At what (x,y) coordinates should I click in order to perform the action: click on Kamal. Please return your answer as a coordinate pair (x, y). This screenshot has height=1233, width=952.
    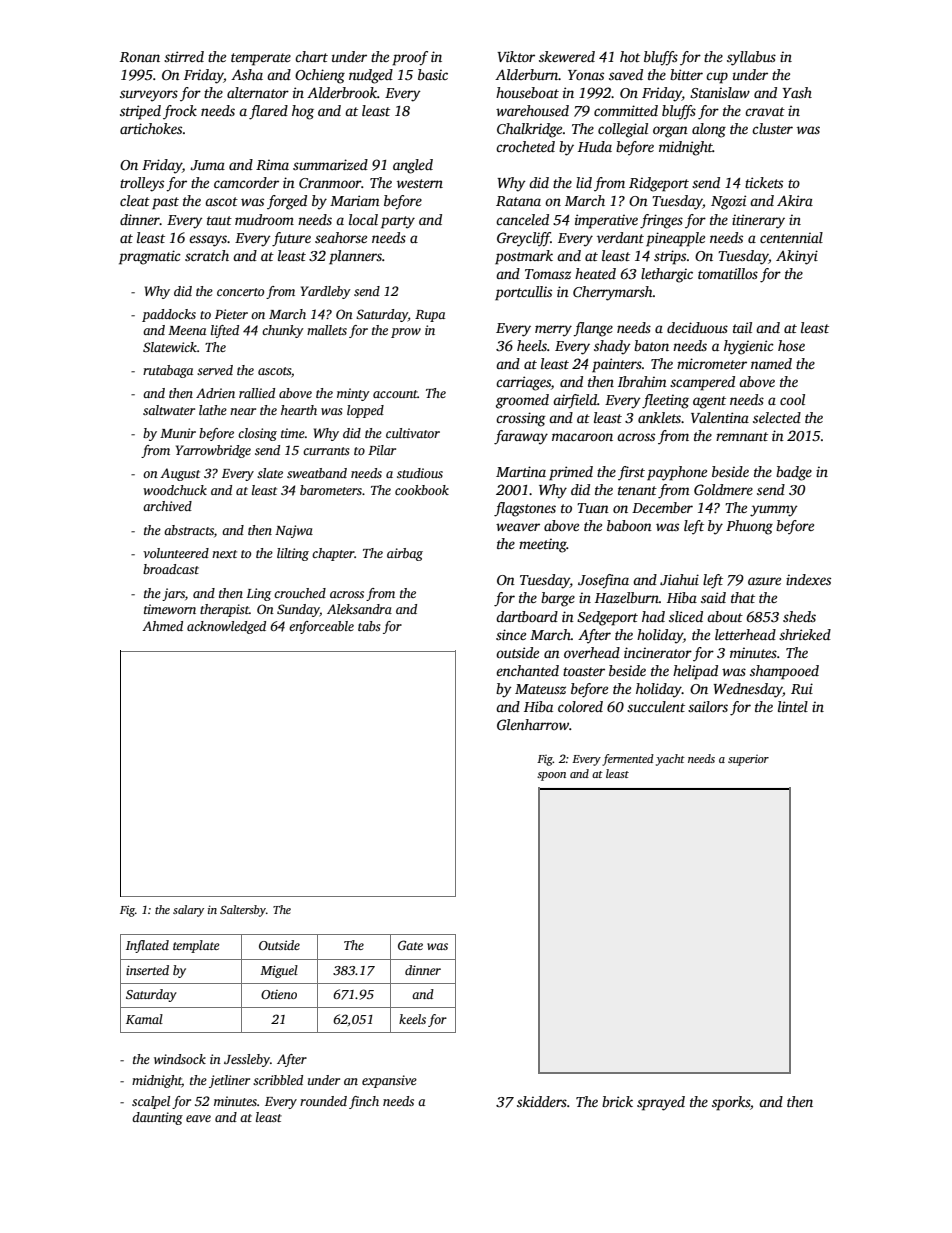
    Looking at the image, I should click on (144, 1019).
